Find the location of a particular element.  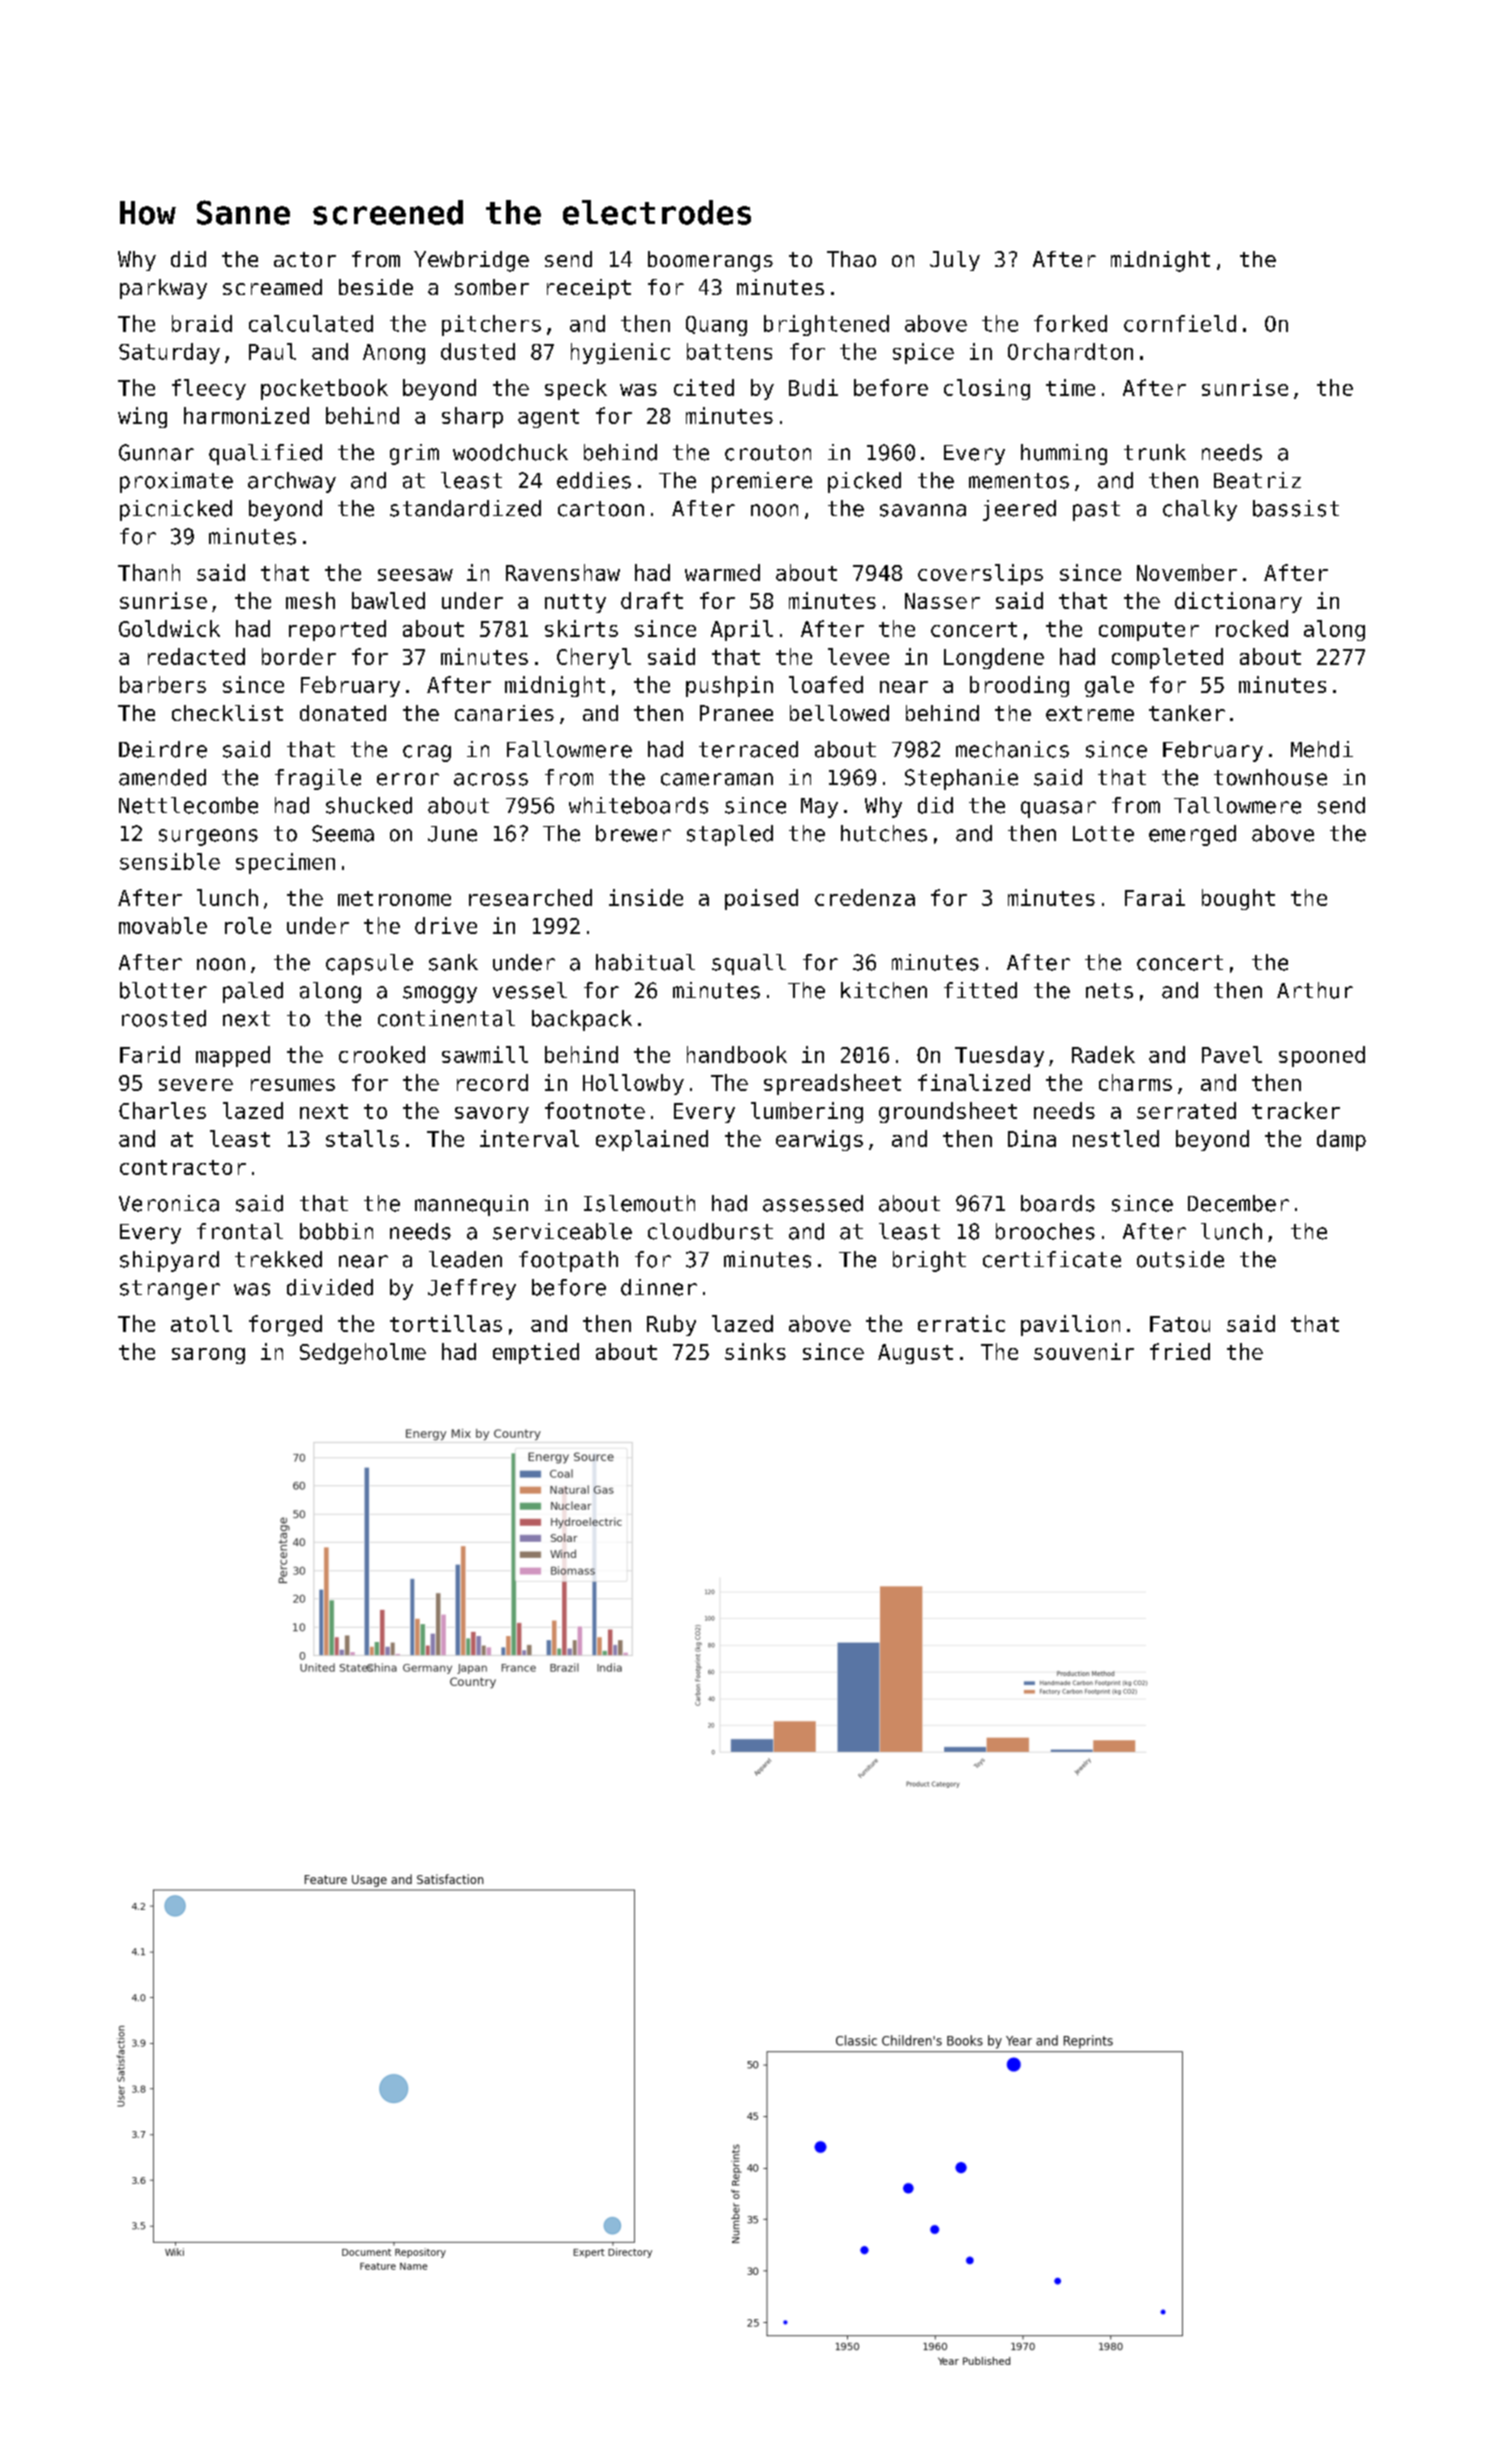

assessed is located at coordinates (813, 1203).
